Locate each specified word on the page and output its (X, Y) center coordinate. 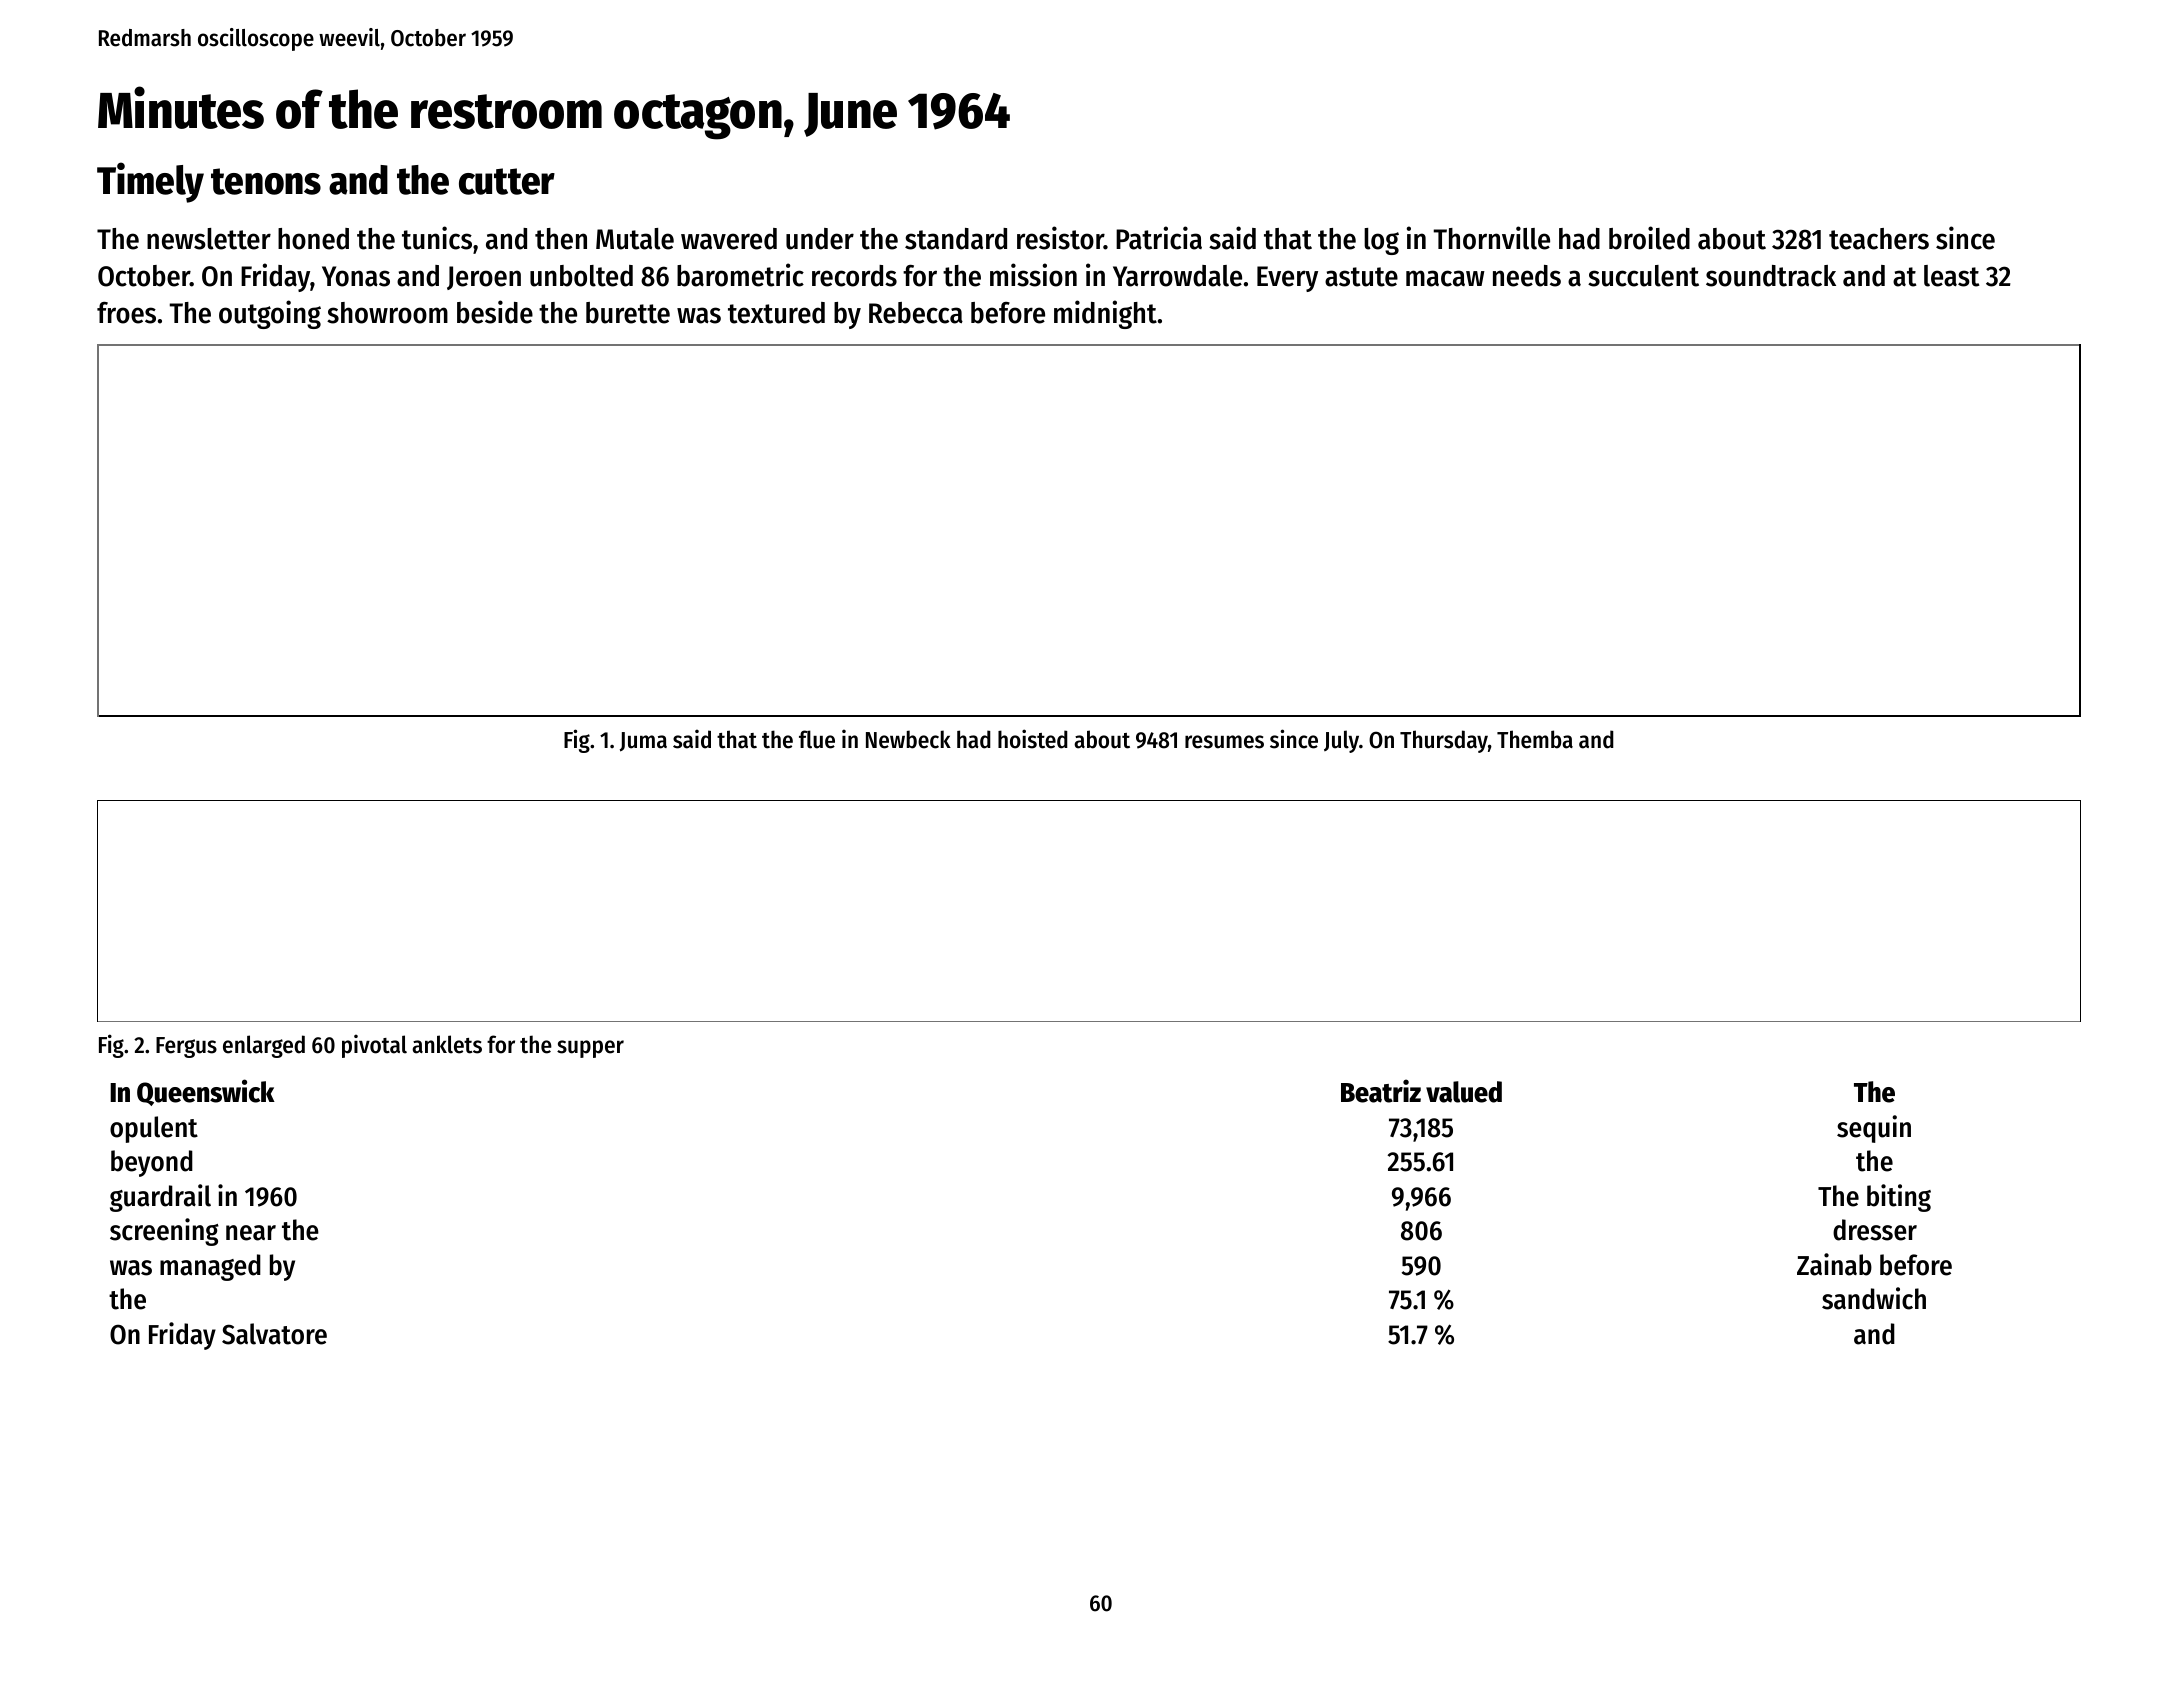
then (561, 239)
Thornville (1491, 238)
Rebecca (916, 313)
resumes (1224, 742)
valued (1464, 1092)
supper (590, 1049)
